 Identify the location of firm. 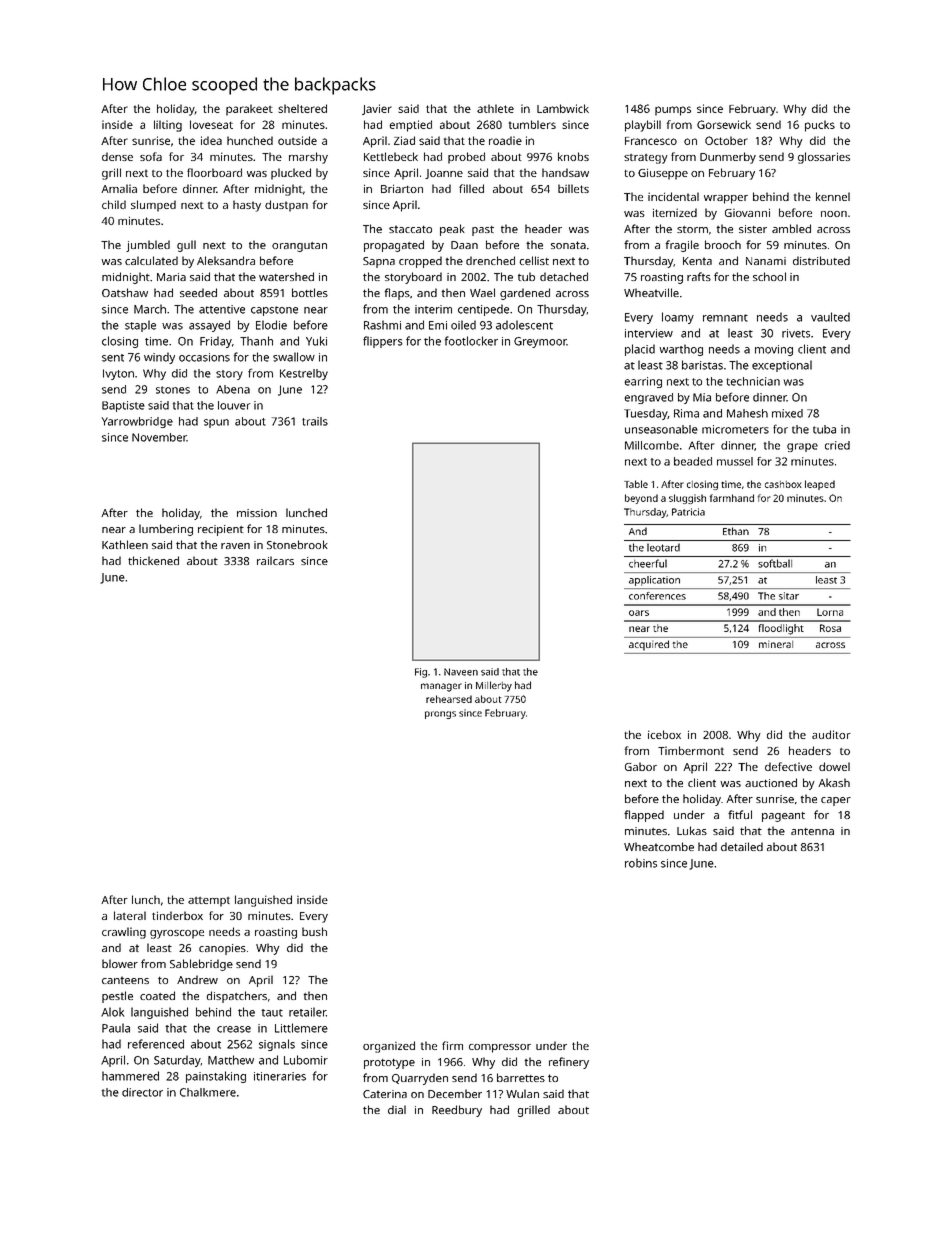
(452, 1045).
